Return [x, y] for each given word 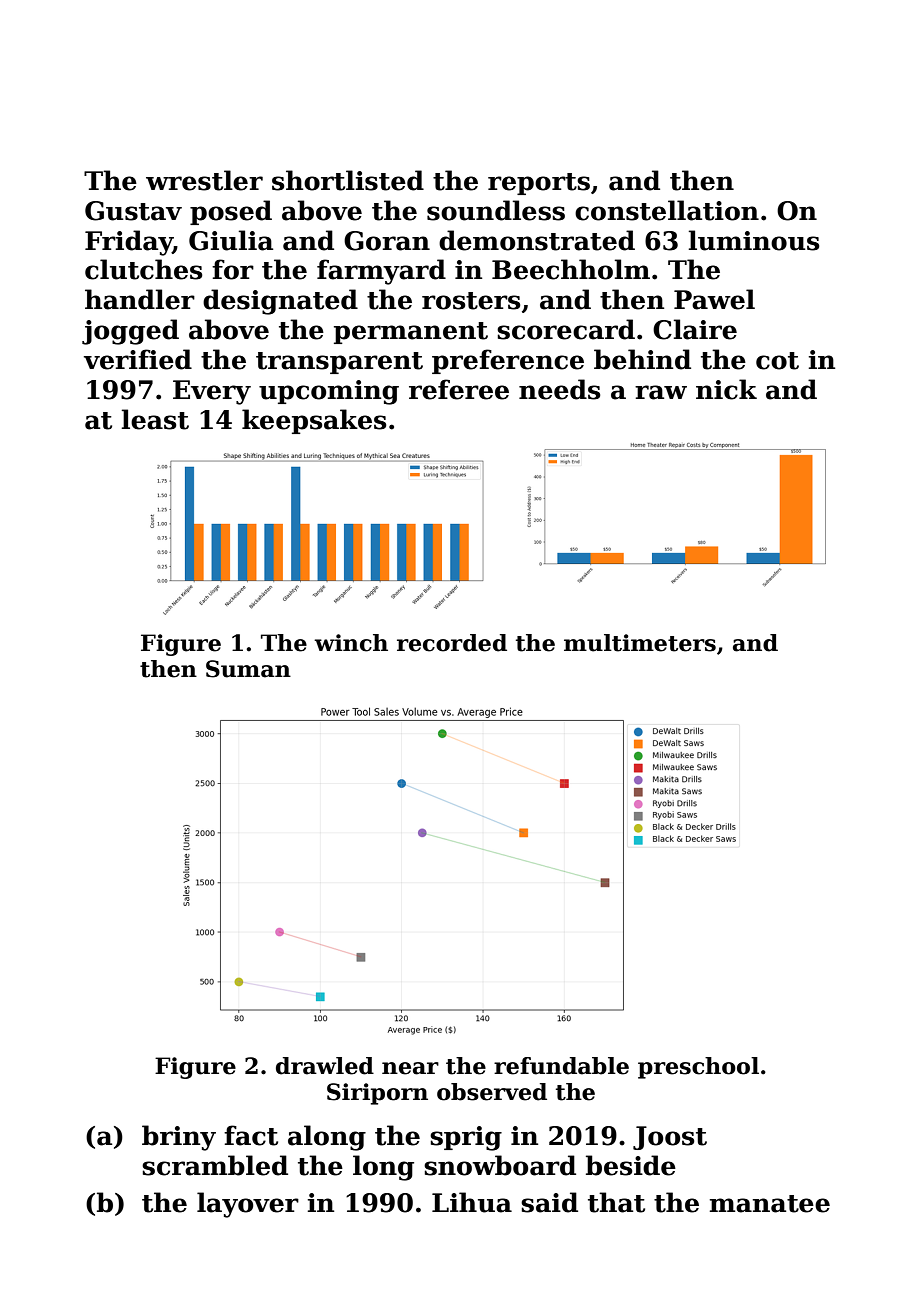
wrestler [204, 180]
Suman [248, 669]
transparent [339, 363]
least [155, 419]
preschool [698, 1068]
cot [777, 361]
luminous [754, 240]
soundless [496, 210]
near [410, 1068]
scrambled [215, 1165]
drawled [325, 1066]
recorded [452, 643]
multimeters [640, 643]
